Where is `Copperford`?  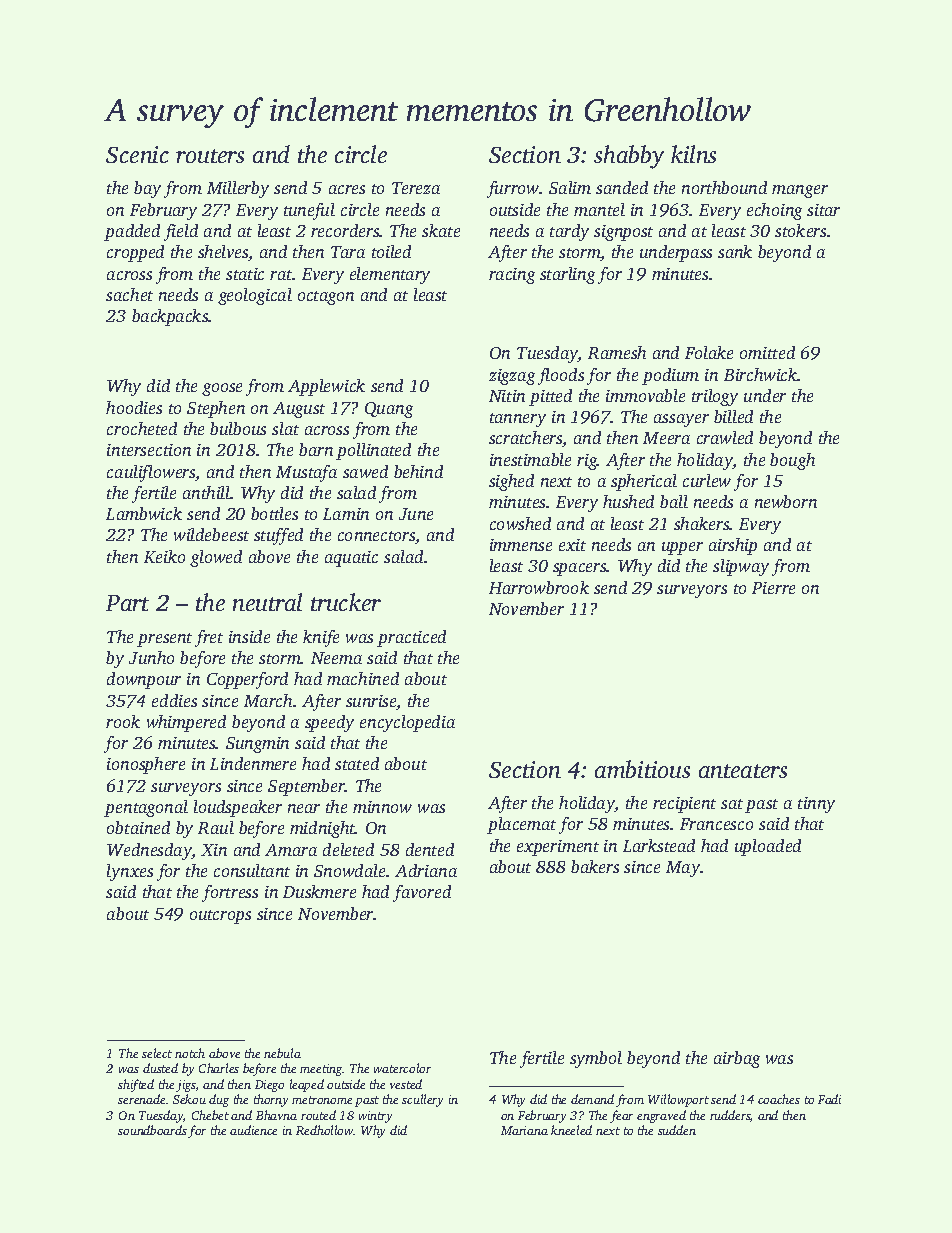 Copperford is located at coordinates (247, 680).
